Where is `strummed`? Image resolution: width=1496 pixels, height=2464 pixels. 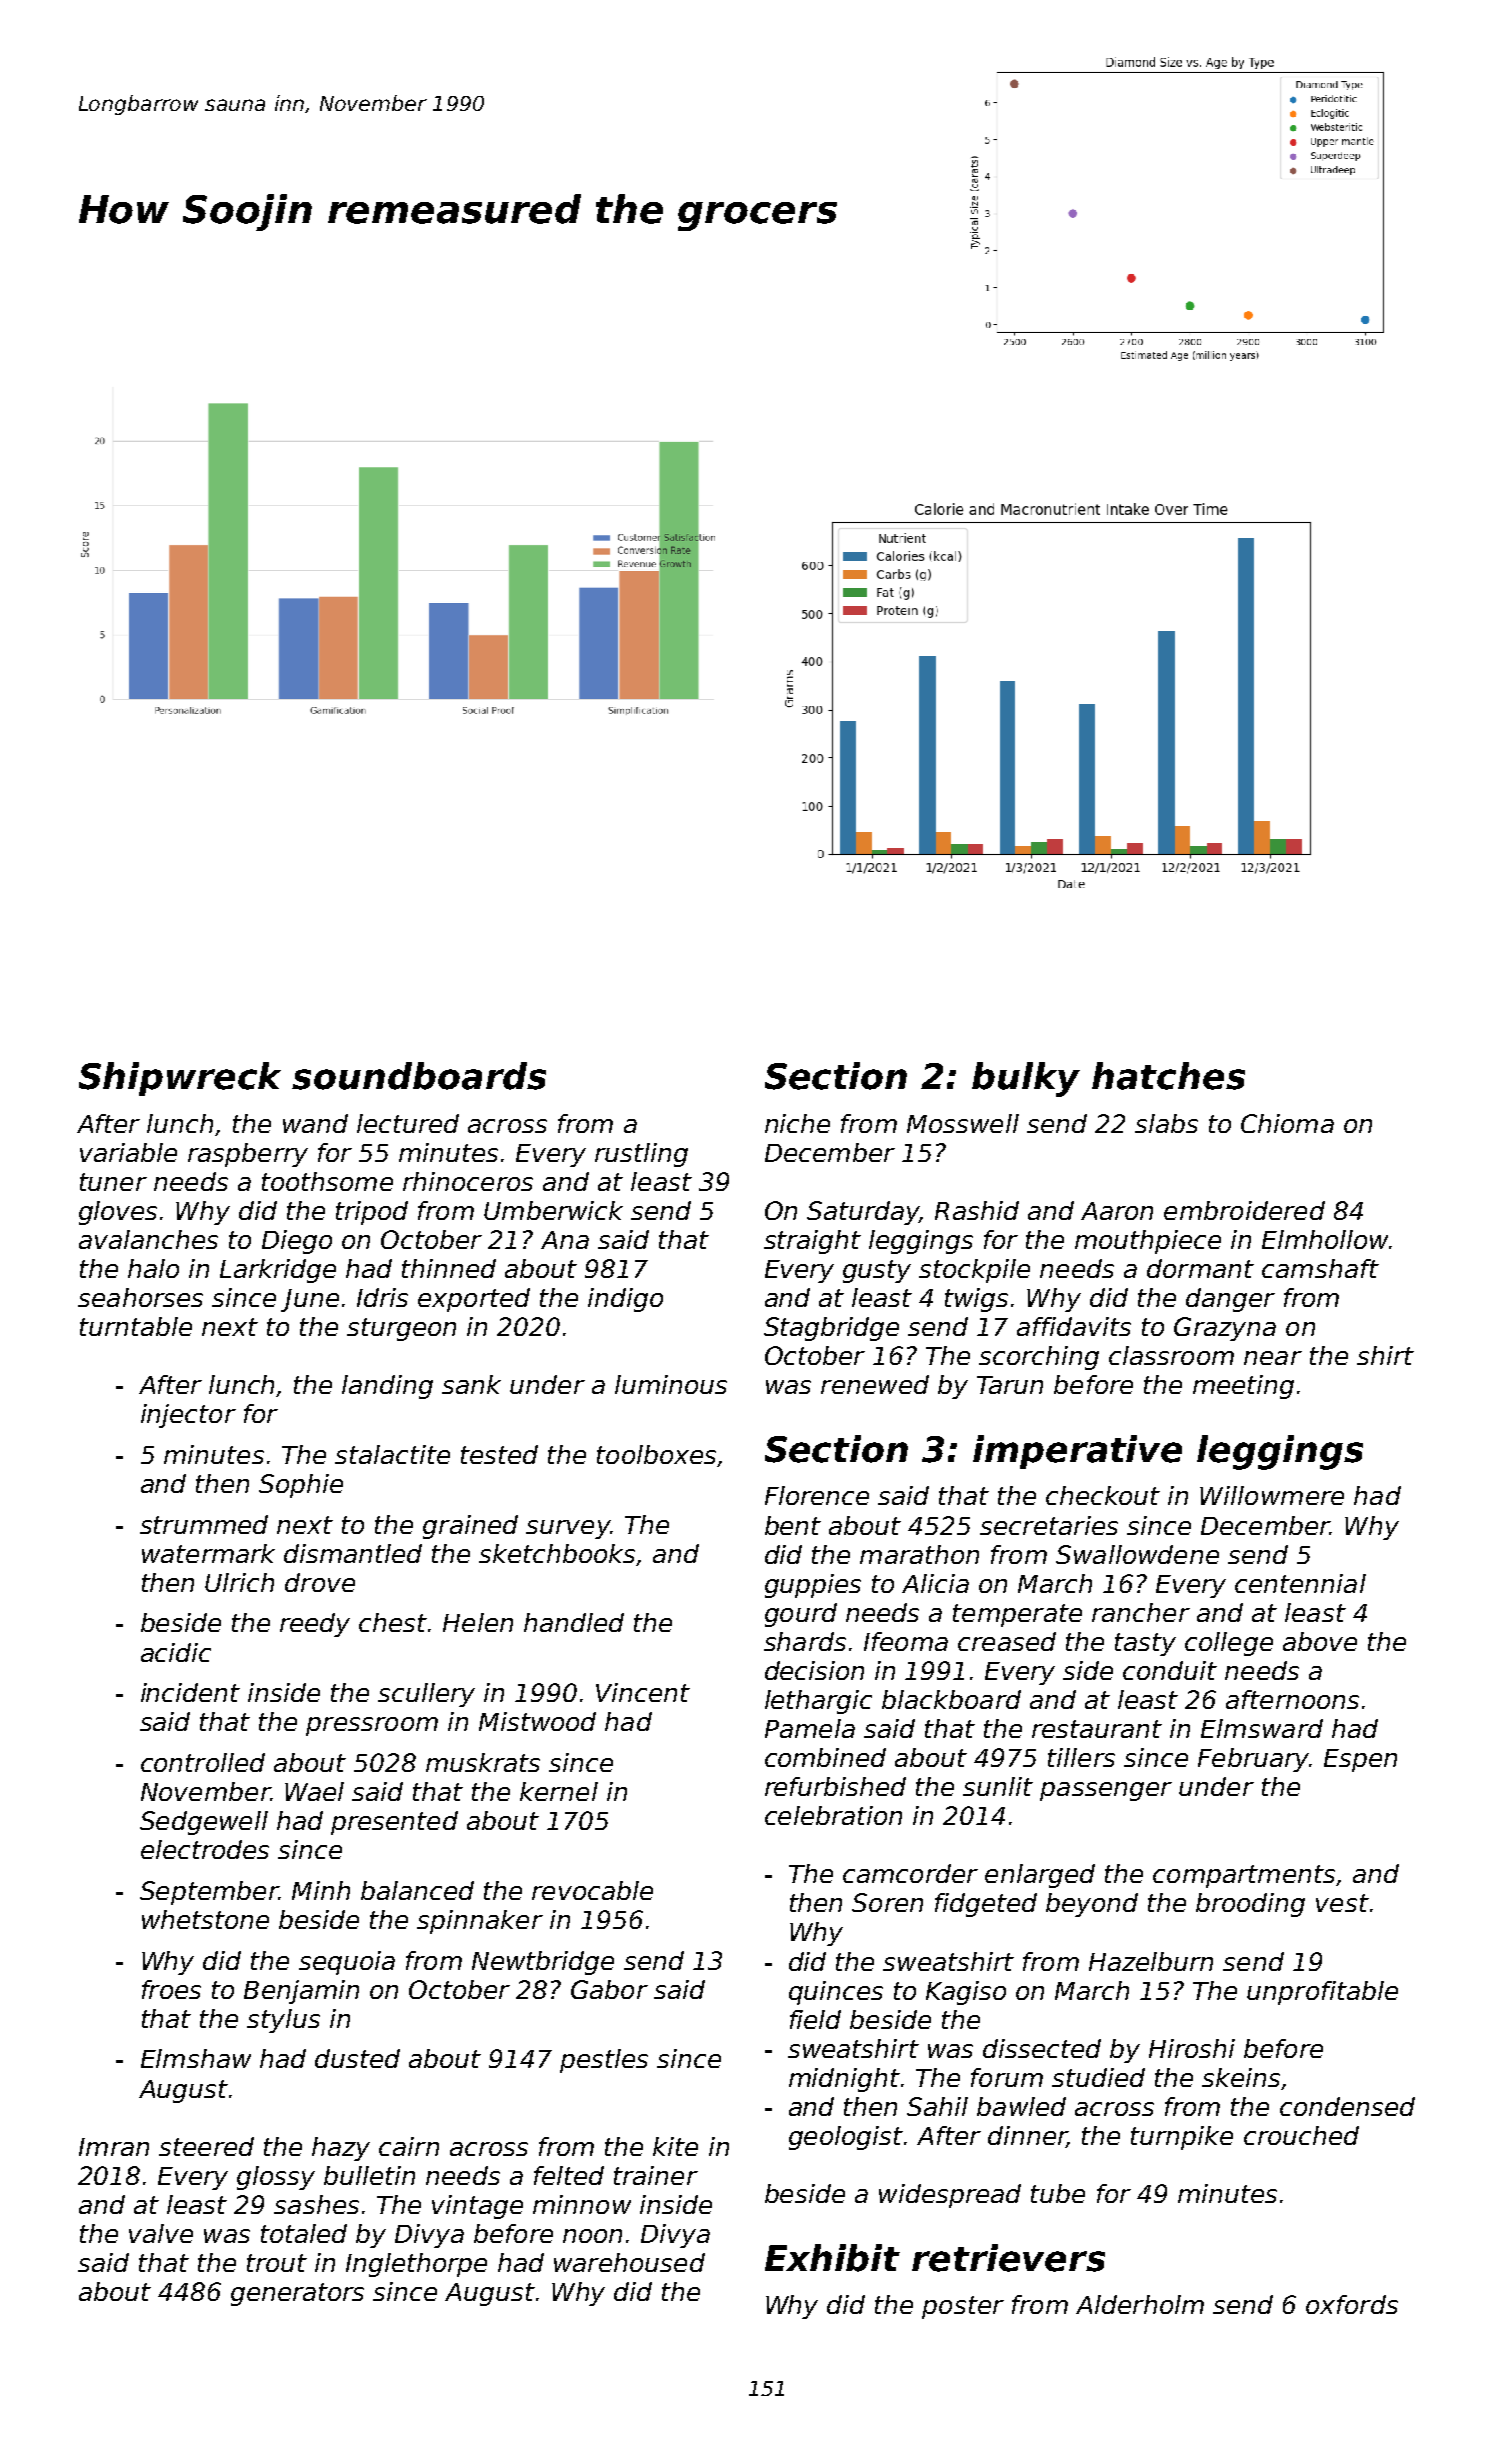 strummed is located at coordinates (204, 1524).
